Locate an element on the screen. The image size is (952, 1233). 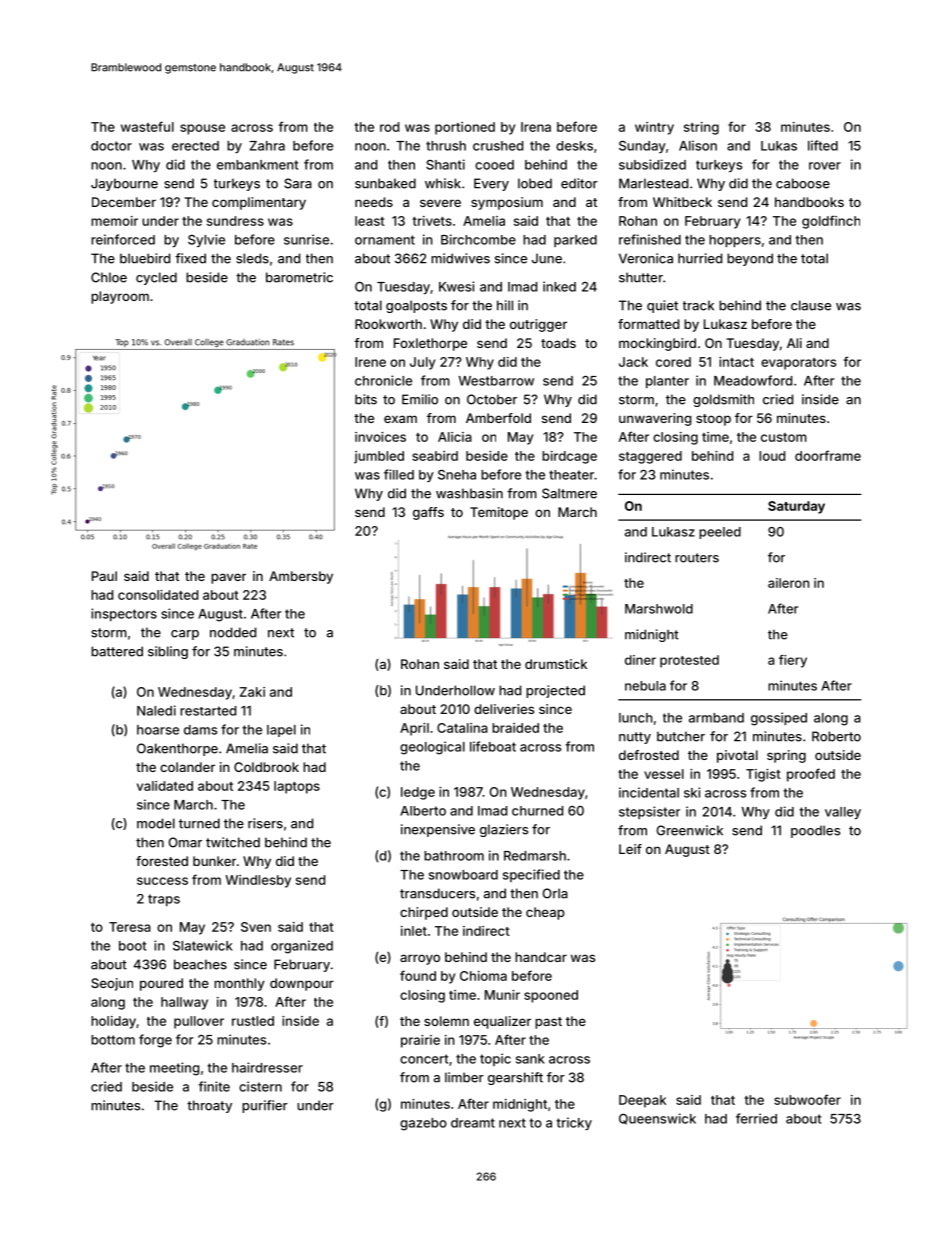
Chloe is located at coordinates (109, 277).
